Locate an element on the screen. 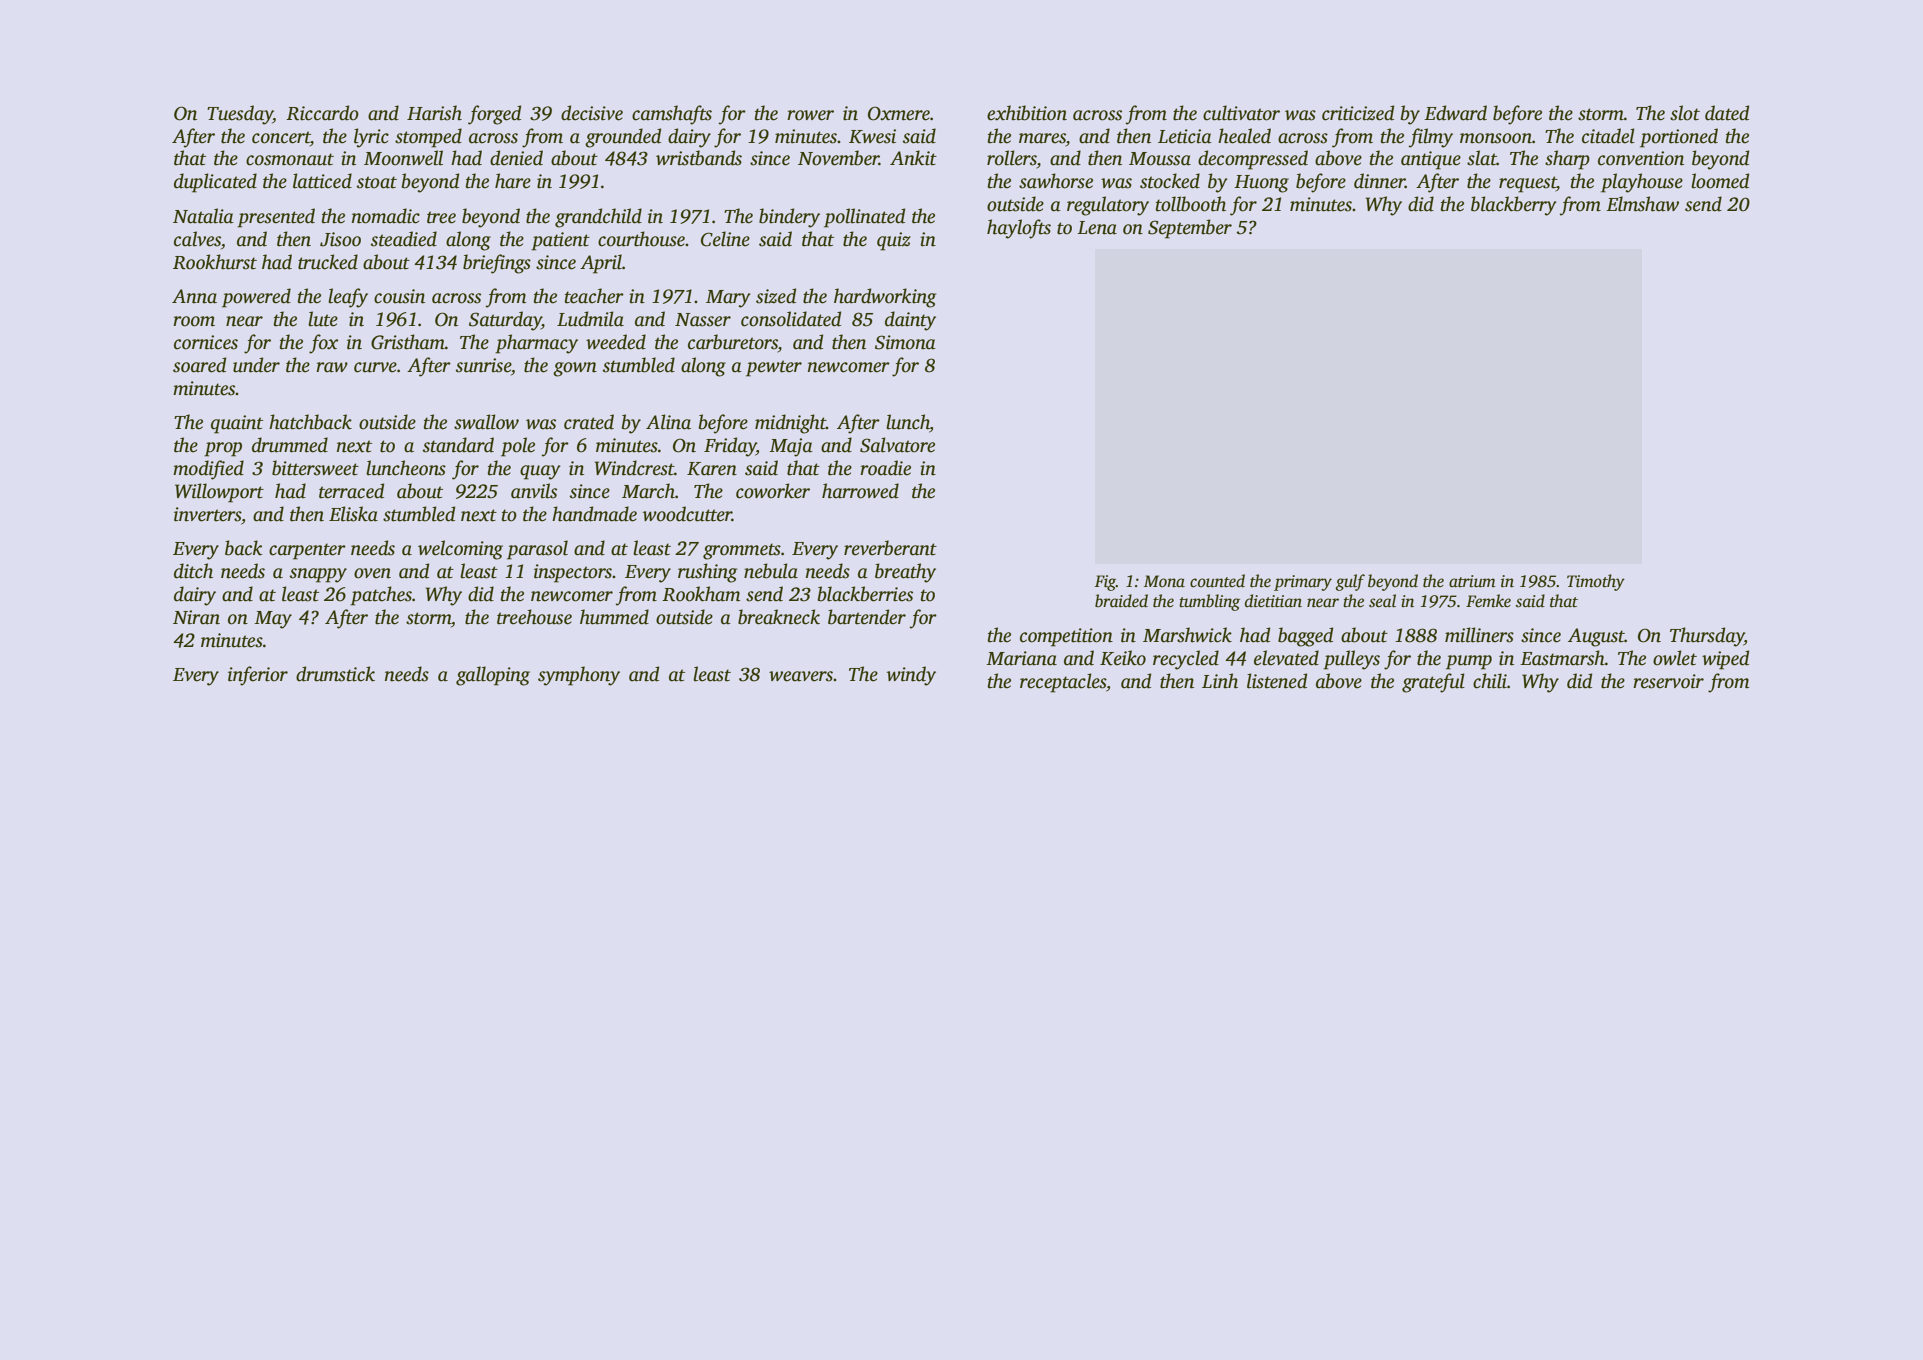  receptacles is located at coordinates (1063, 683).
